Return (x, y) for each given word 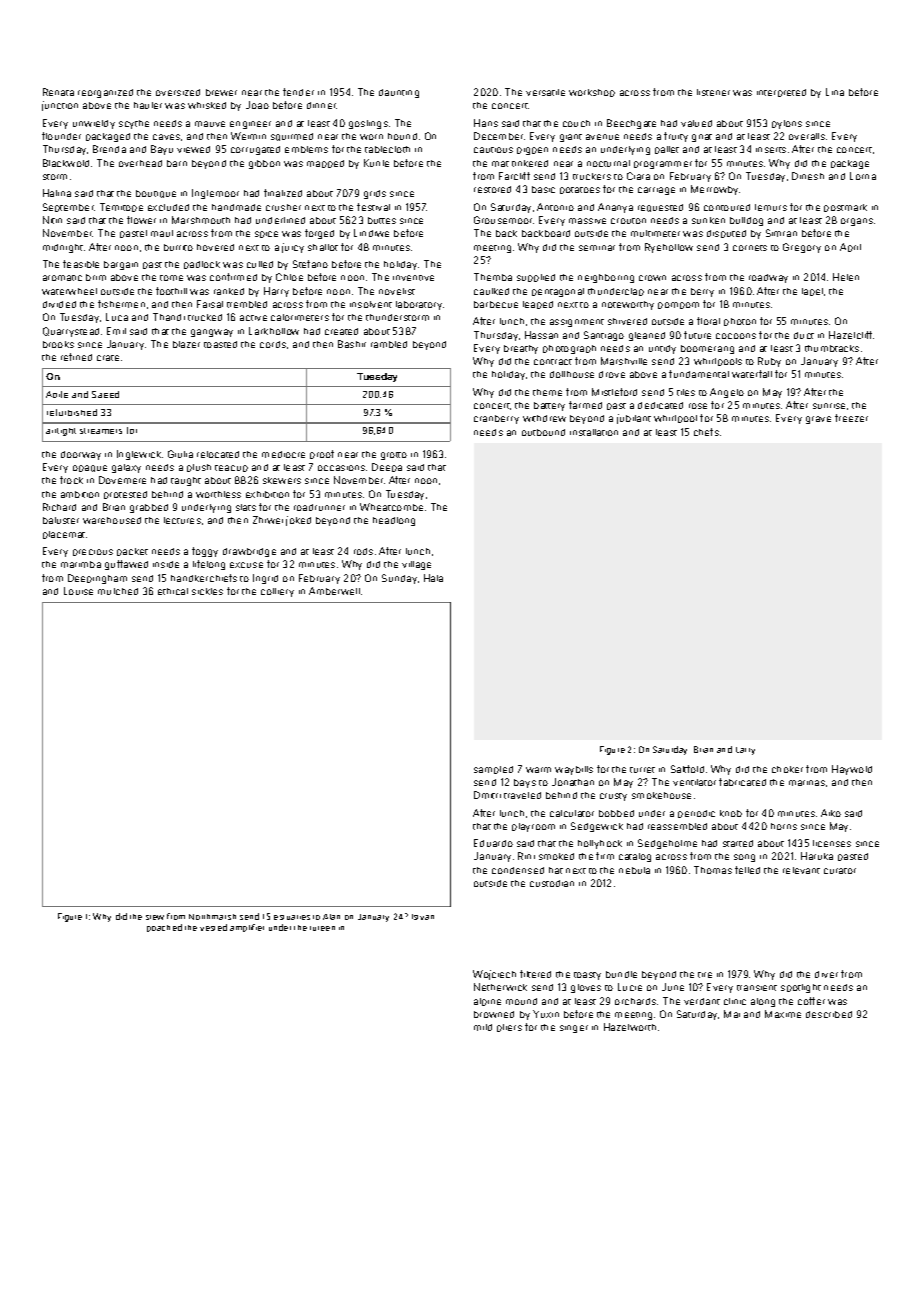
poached (164, 928)
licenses (832, 843)
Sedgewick (597, 827)
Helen (846, 277)
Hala (433, 578)
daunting (399, 93)
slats (246, 507)
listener (713, 92)
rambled (389, 344)
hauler (148, 105)
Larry (745, 751)
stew (155, 917)
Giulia (180, 454)
